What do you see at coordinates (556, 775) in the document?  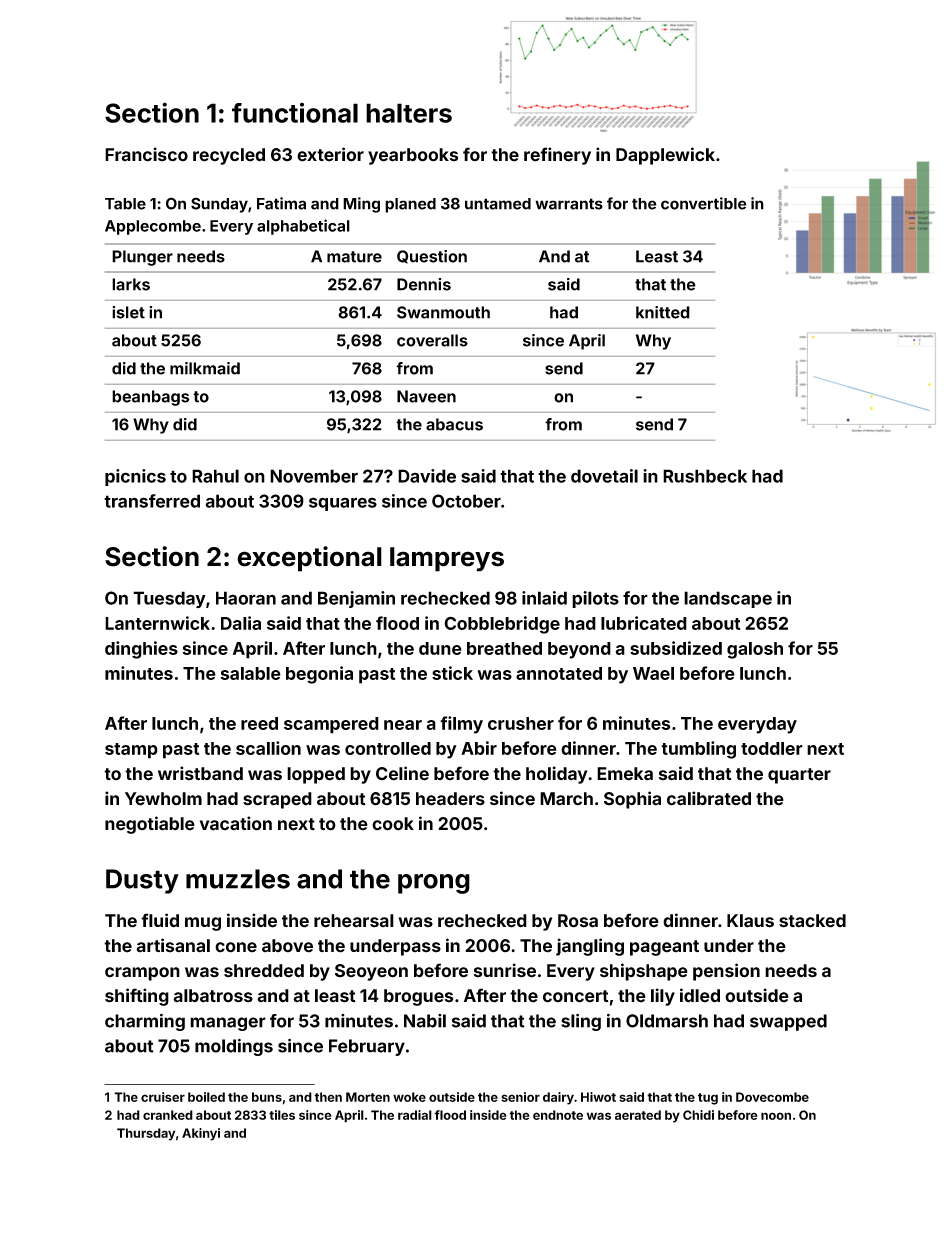 I see `holiday` at bounding box center [556, 775].
